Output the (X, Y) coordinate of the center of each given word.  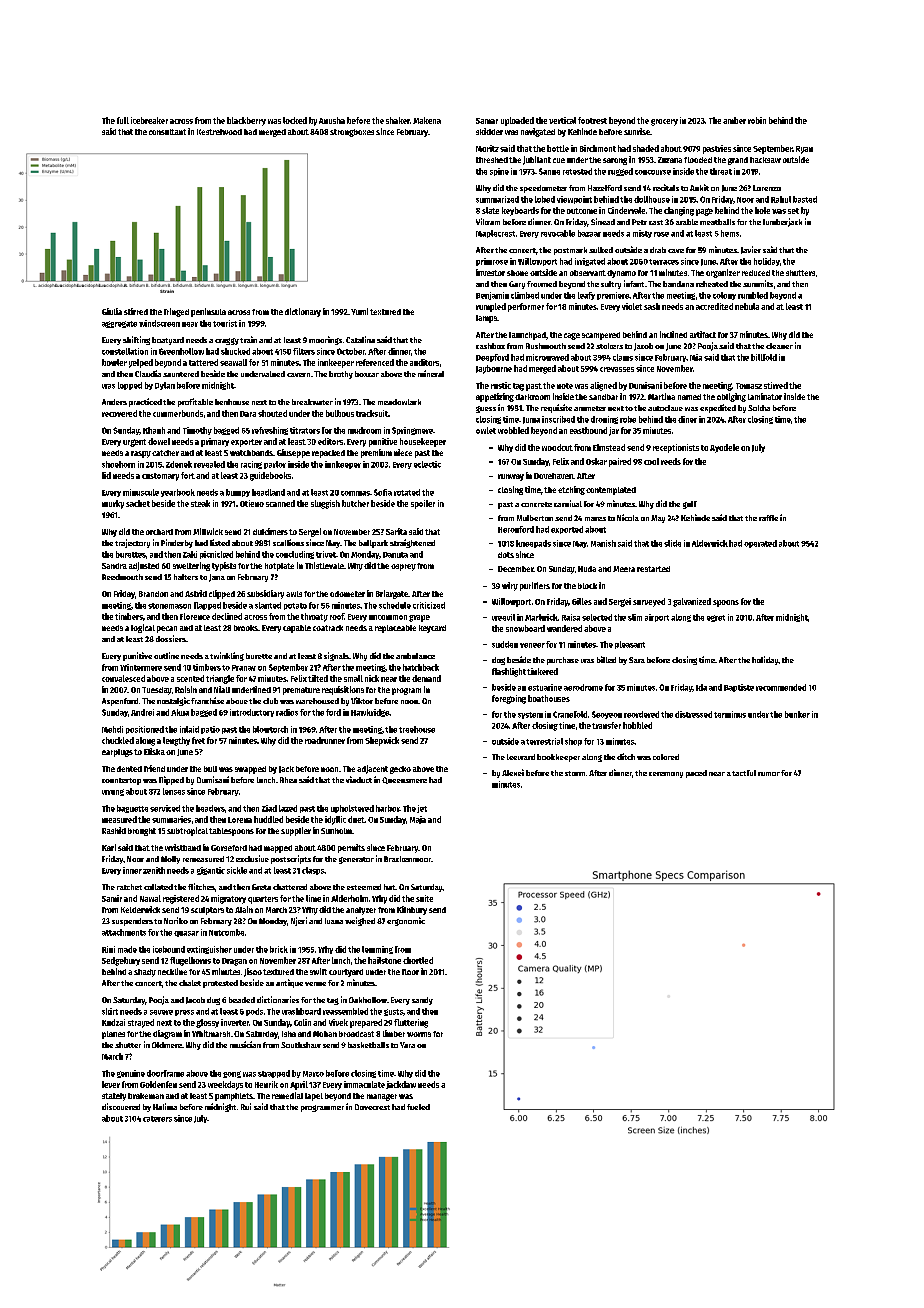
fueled (418, 1107)
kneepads (533, 544)
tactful (744, 773)
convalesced (123, 678)
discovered (121, 1106)
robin (757, 120)
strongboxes (352, 133)
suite (424, 898)
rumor (769, 774)
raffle (768, 518)
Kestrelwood (219, 132)
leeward (521, 757)
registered (181, 899)
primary (215, 442)
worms (419, 1034)
